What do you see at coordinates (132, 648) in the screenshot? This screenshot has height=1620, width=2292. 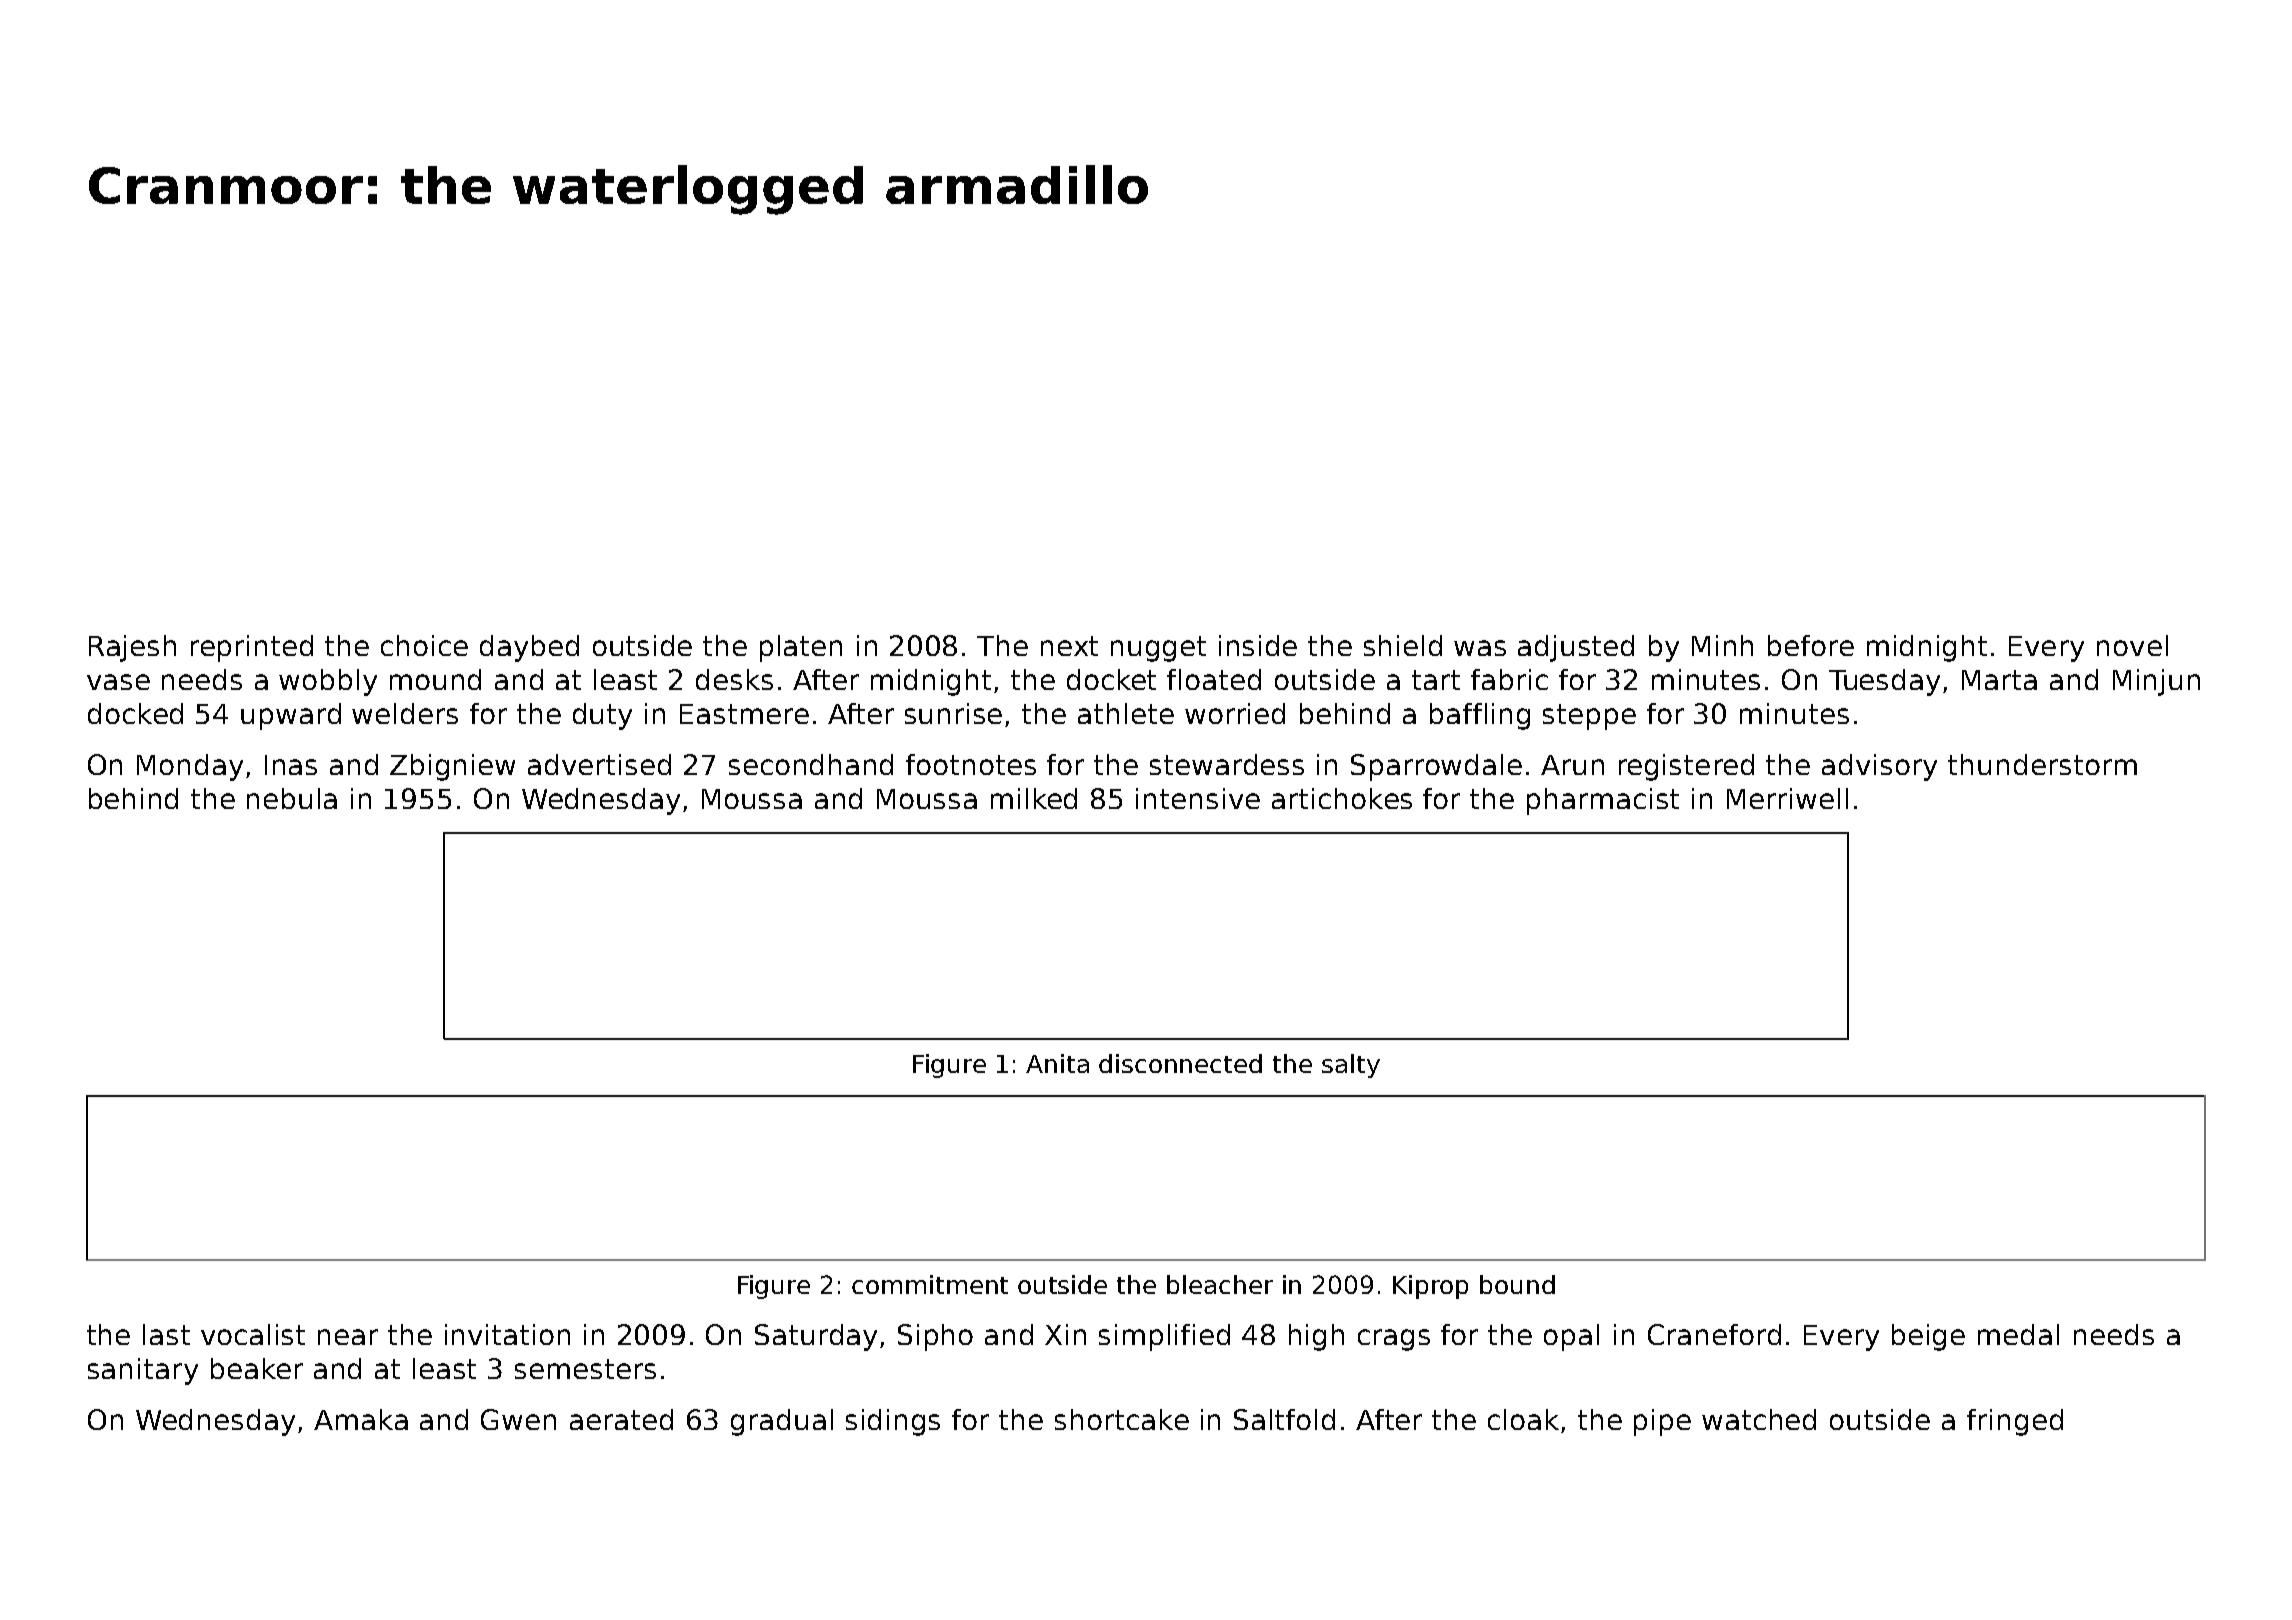 I see `Rajesh` at bounding box center [132, 648].
